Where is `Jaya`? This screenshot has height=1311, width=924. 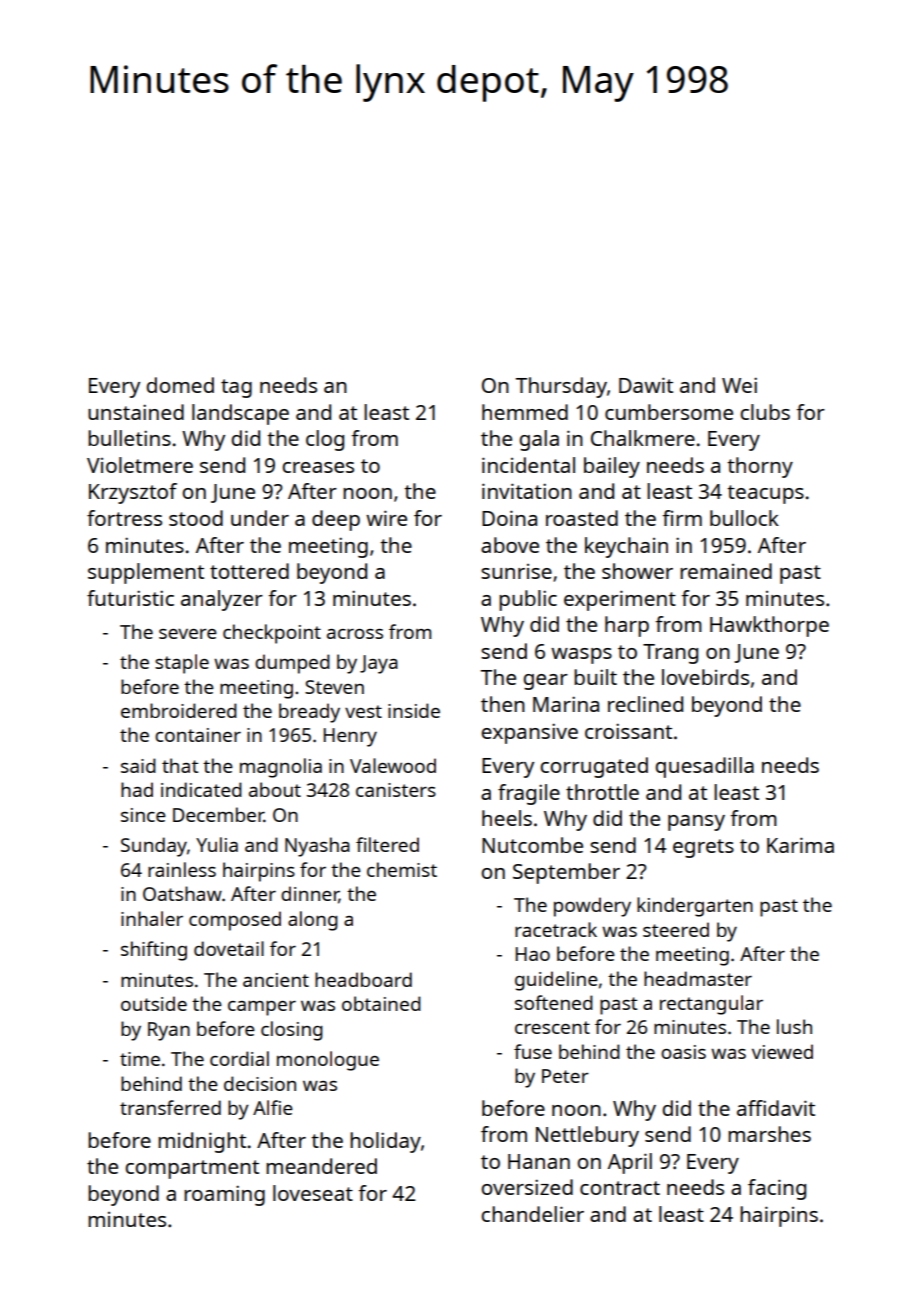 Jaya is located at coordinates (379, 664).
